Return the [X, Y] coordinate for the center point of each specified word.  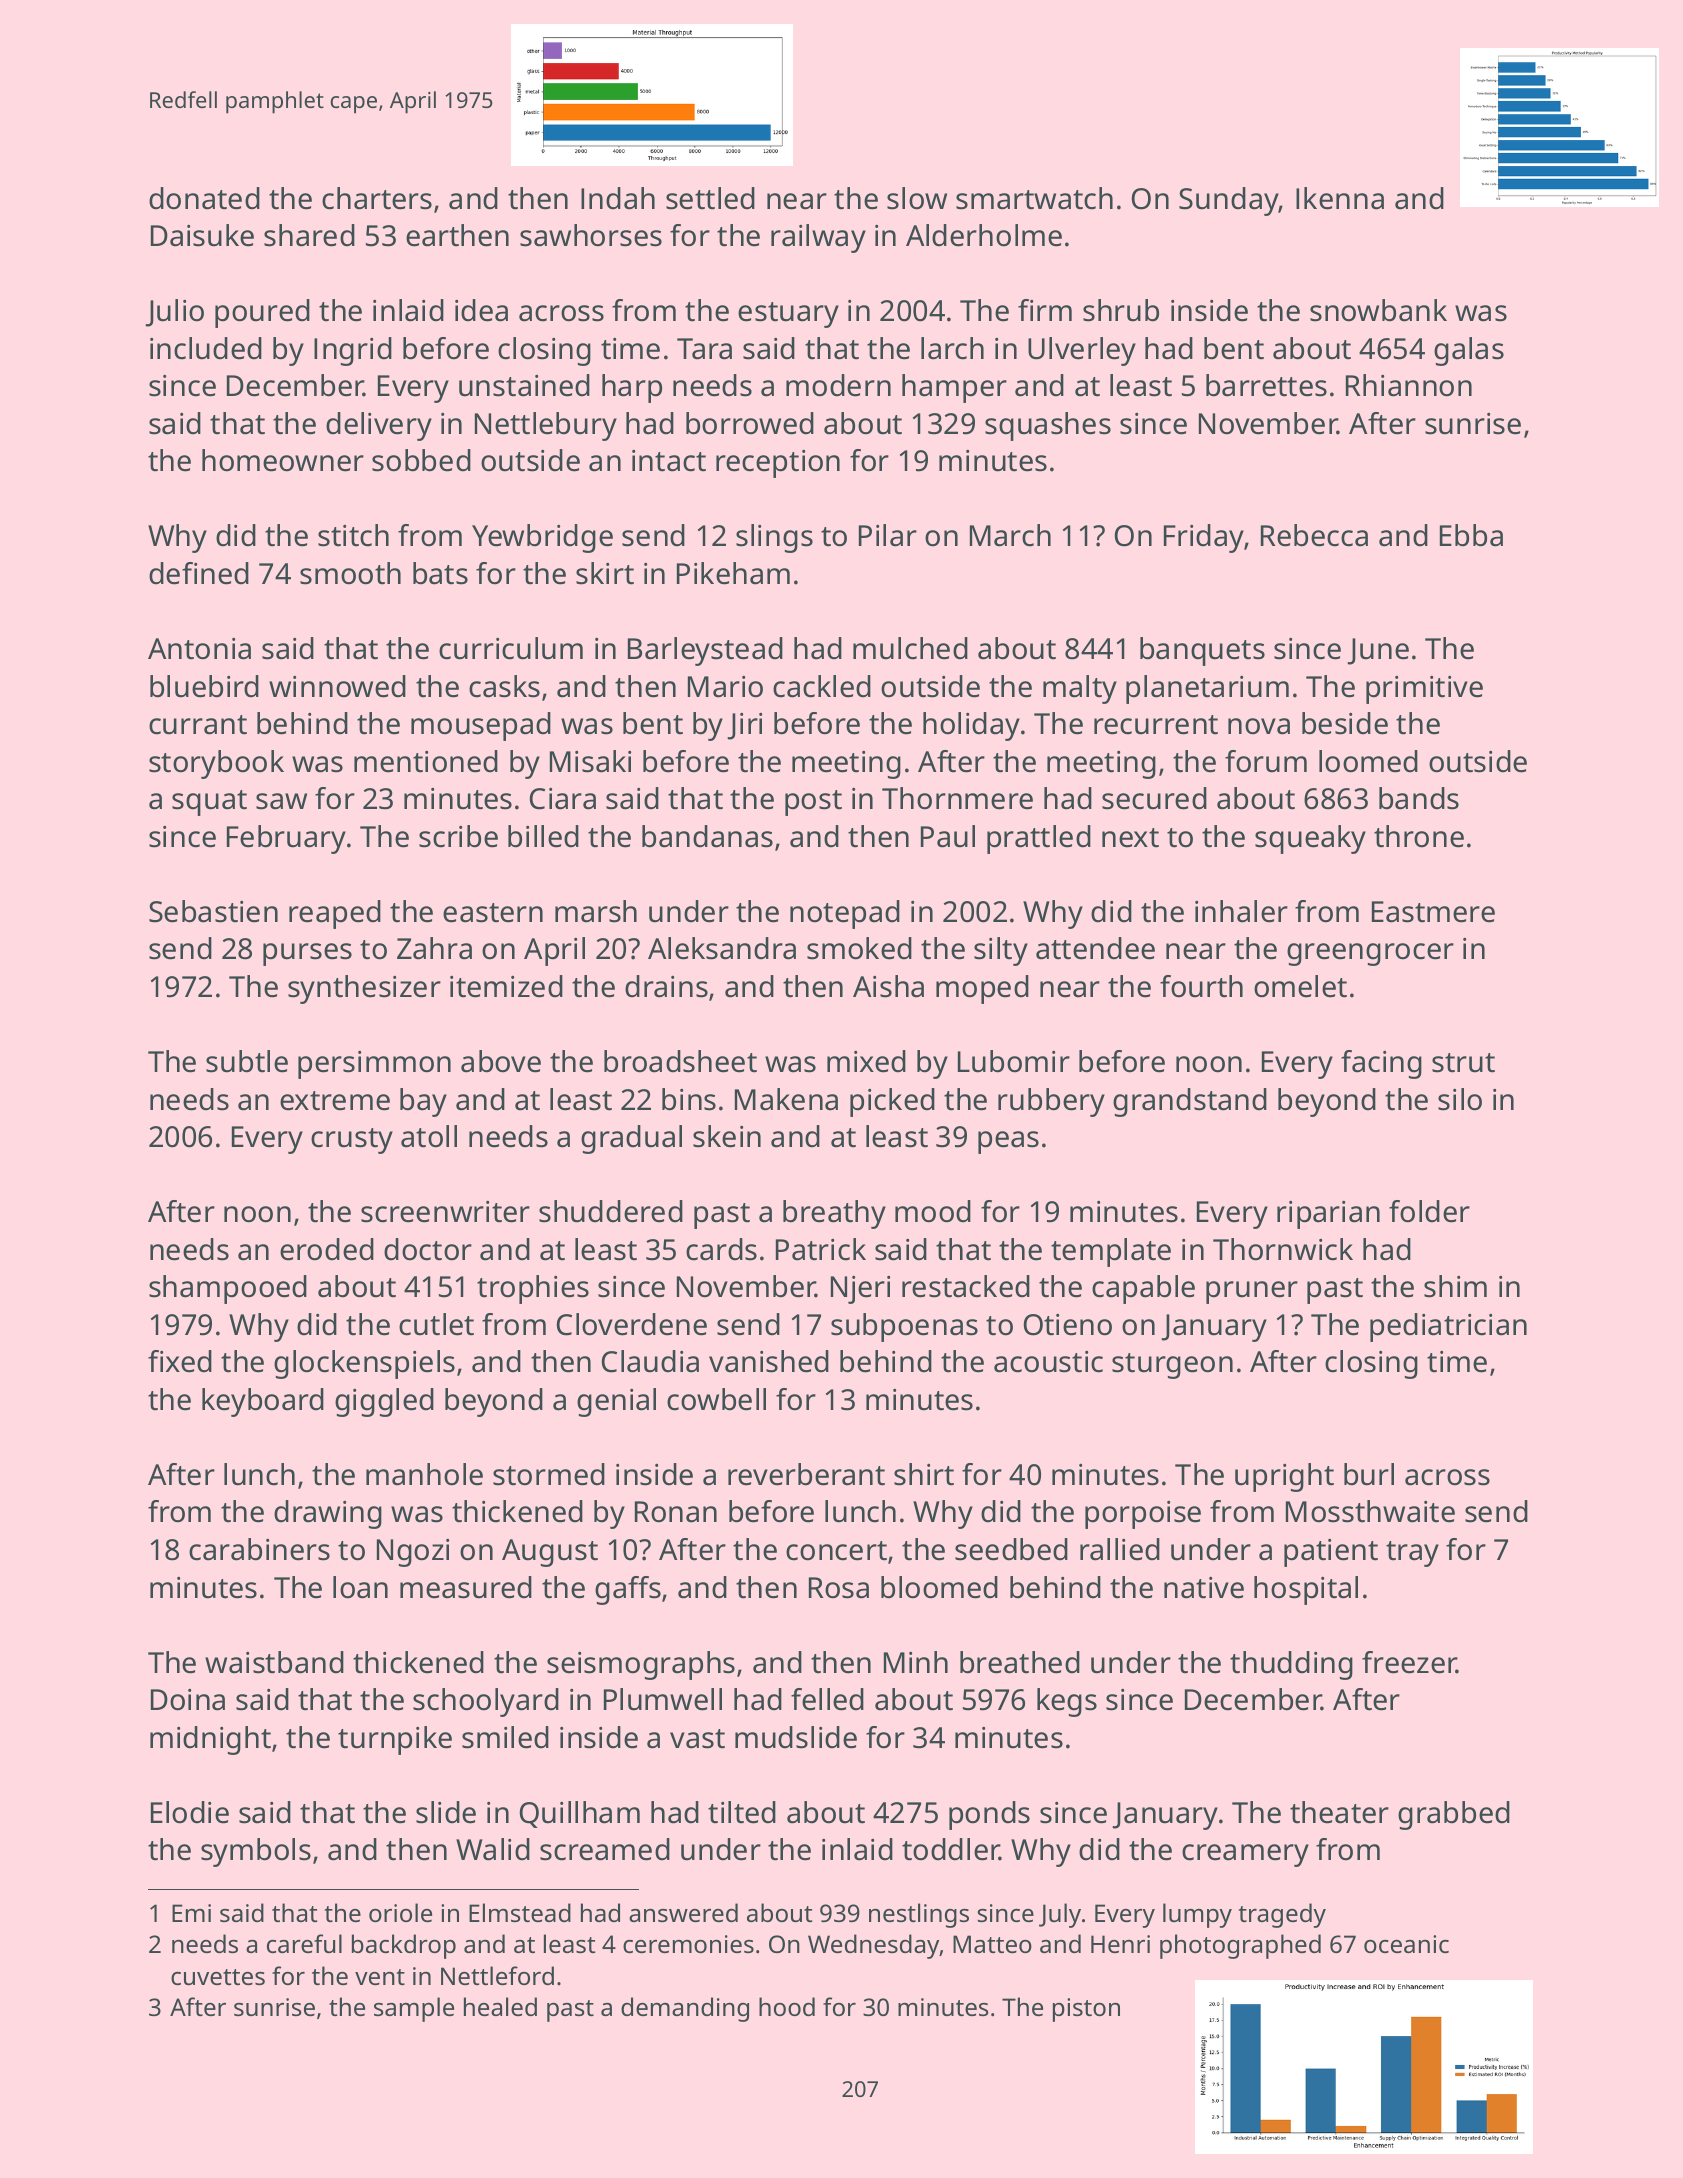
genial [616, 1402]
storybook [216, 764]
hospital [1306, 1590]
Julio [174, 313]
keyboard [263, 1402]
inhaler [1241, 911]
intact [669, 461]
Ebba [1471, 535]
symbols [256, 1852]
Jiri [744, 726]
